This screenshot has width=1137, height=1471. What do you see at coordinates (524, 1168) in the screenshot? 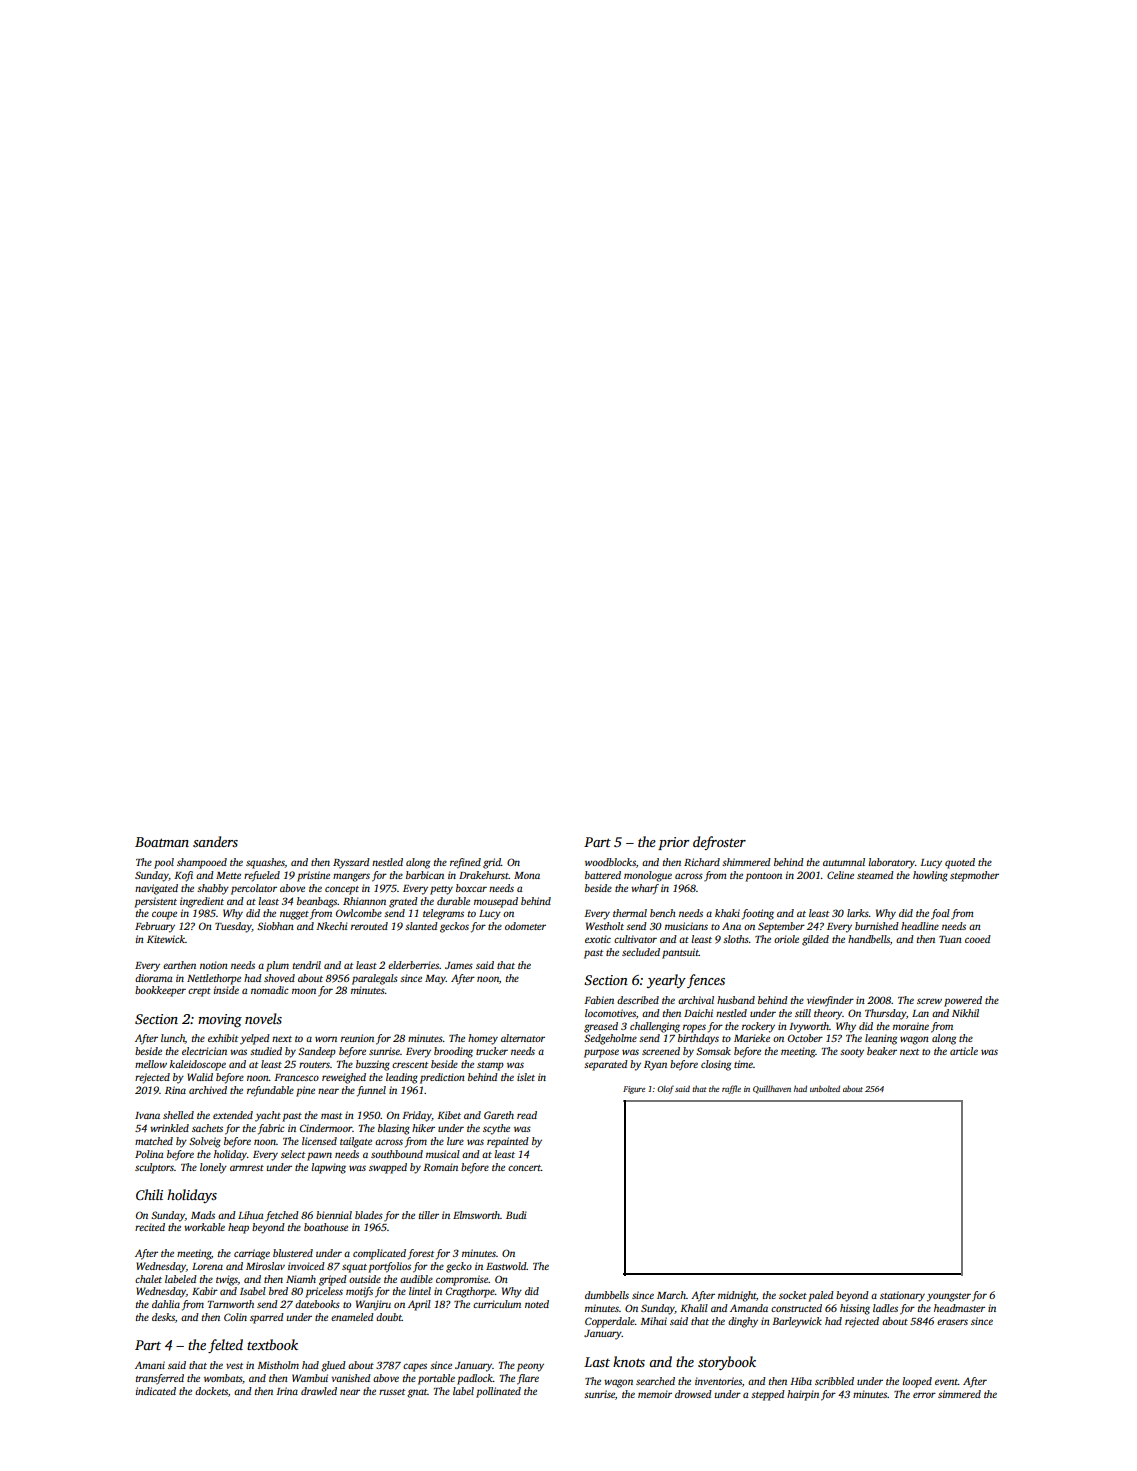
I see `concert` at bounding box center [524, 1168].
